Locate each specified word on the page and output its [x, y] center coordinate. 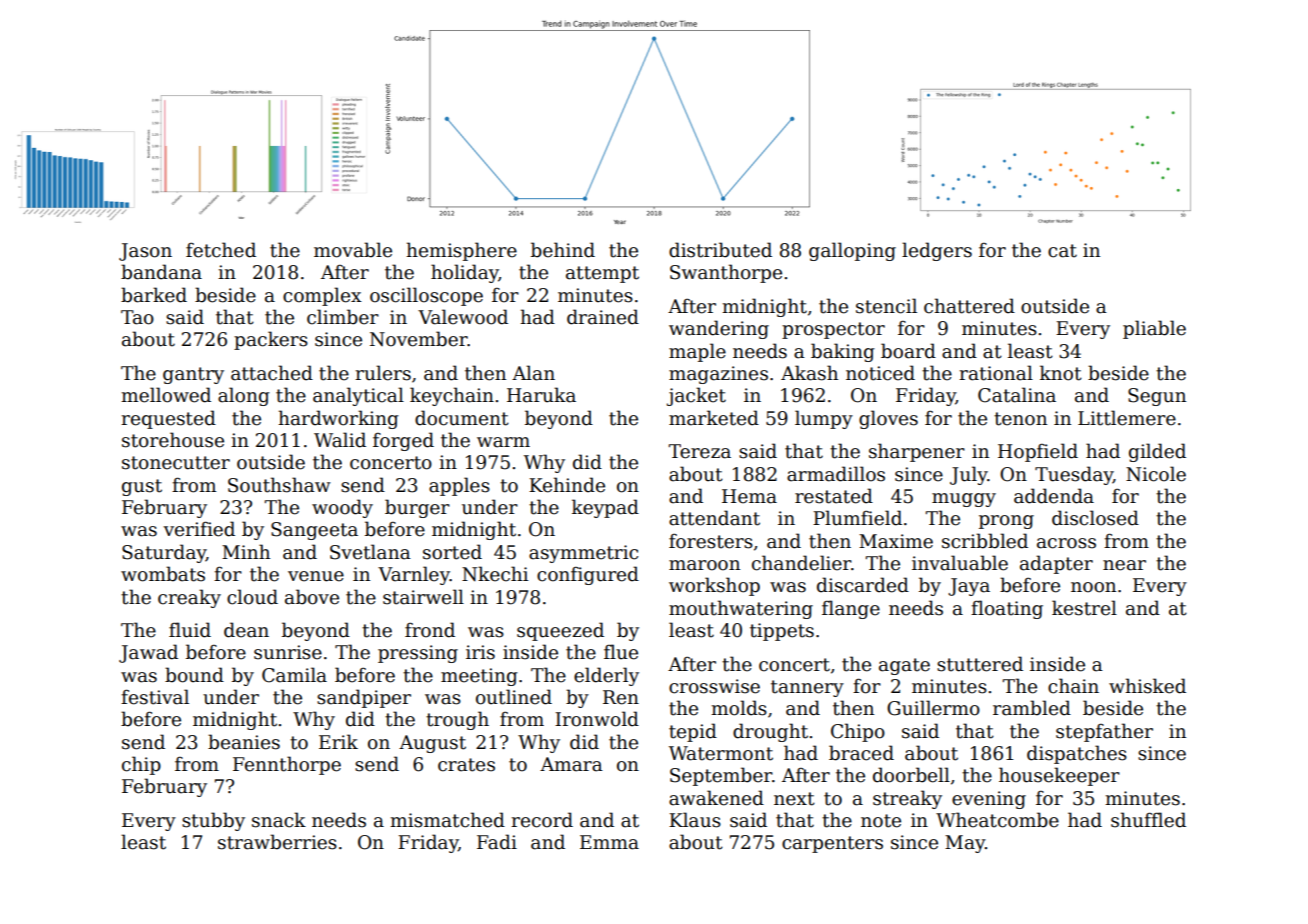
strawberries [277, 842]
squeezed [560, 631]
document [462, 418]
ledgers [937, 251]
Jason [145, 252]
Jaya [969, 587]
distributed [720, 250]
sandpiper [364, 698]
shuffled [1148, 820]
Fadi [497, 842]
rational [996, 373]
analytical [358, 396]
